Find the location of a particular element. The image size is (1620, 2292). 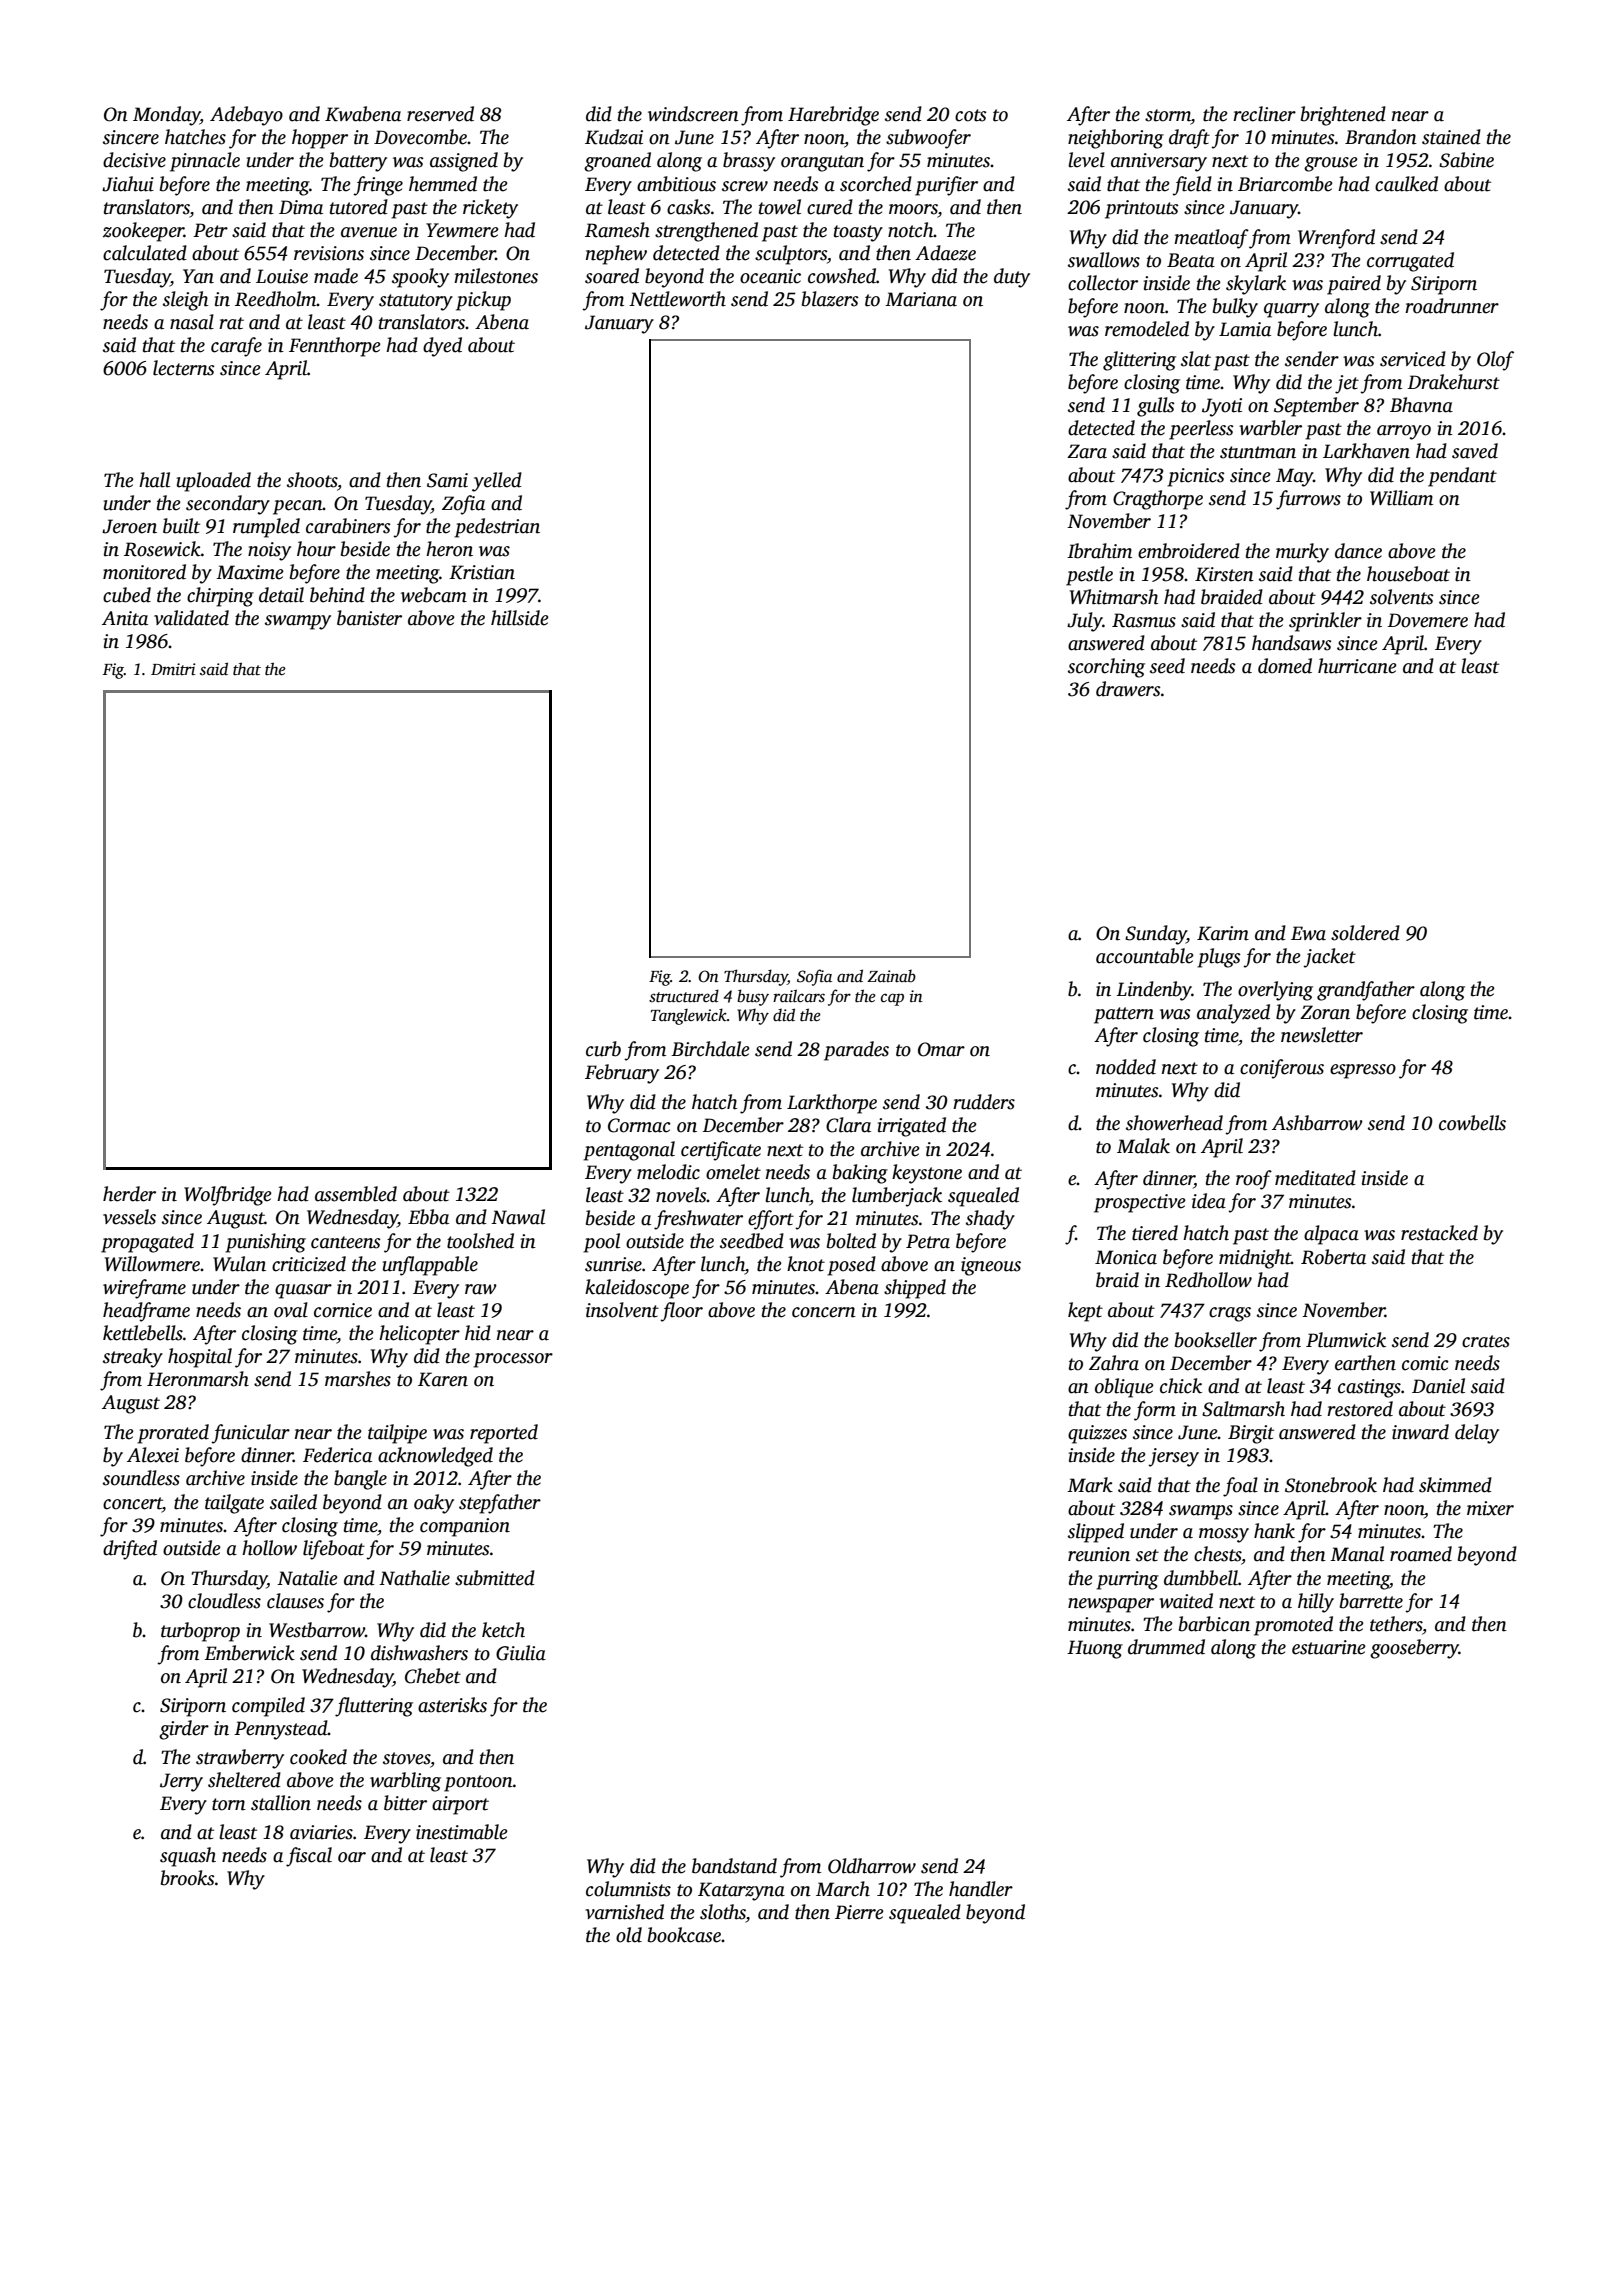

Stonebrook is located at coordinates (1331, 1485).
